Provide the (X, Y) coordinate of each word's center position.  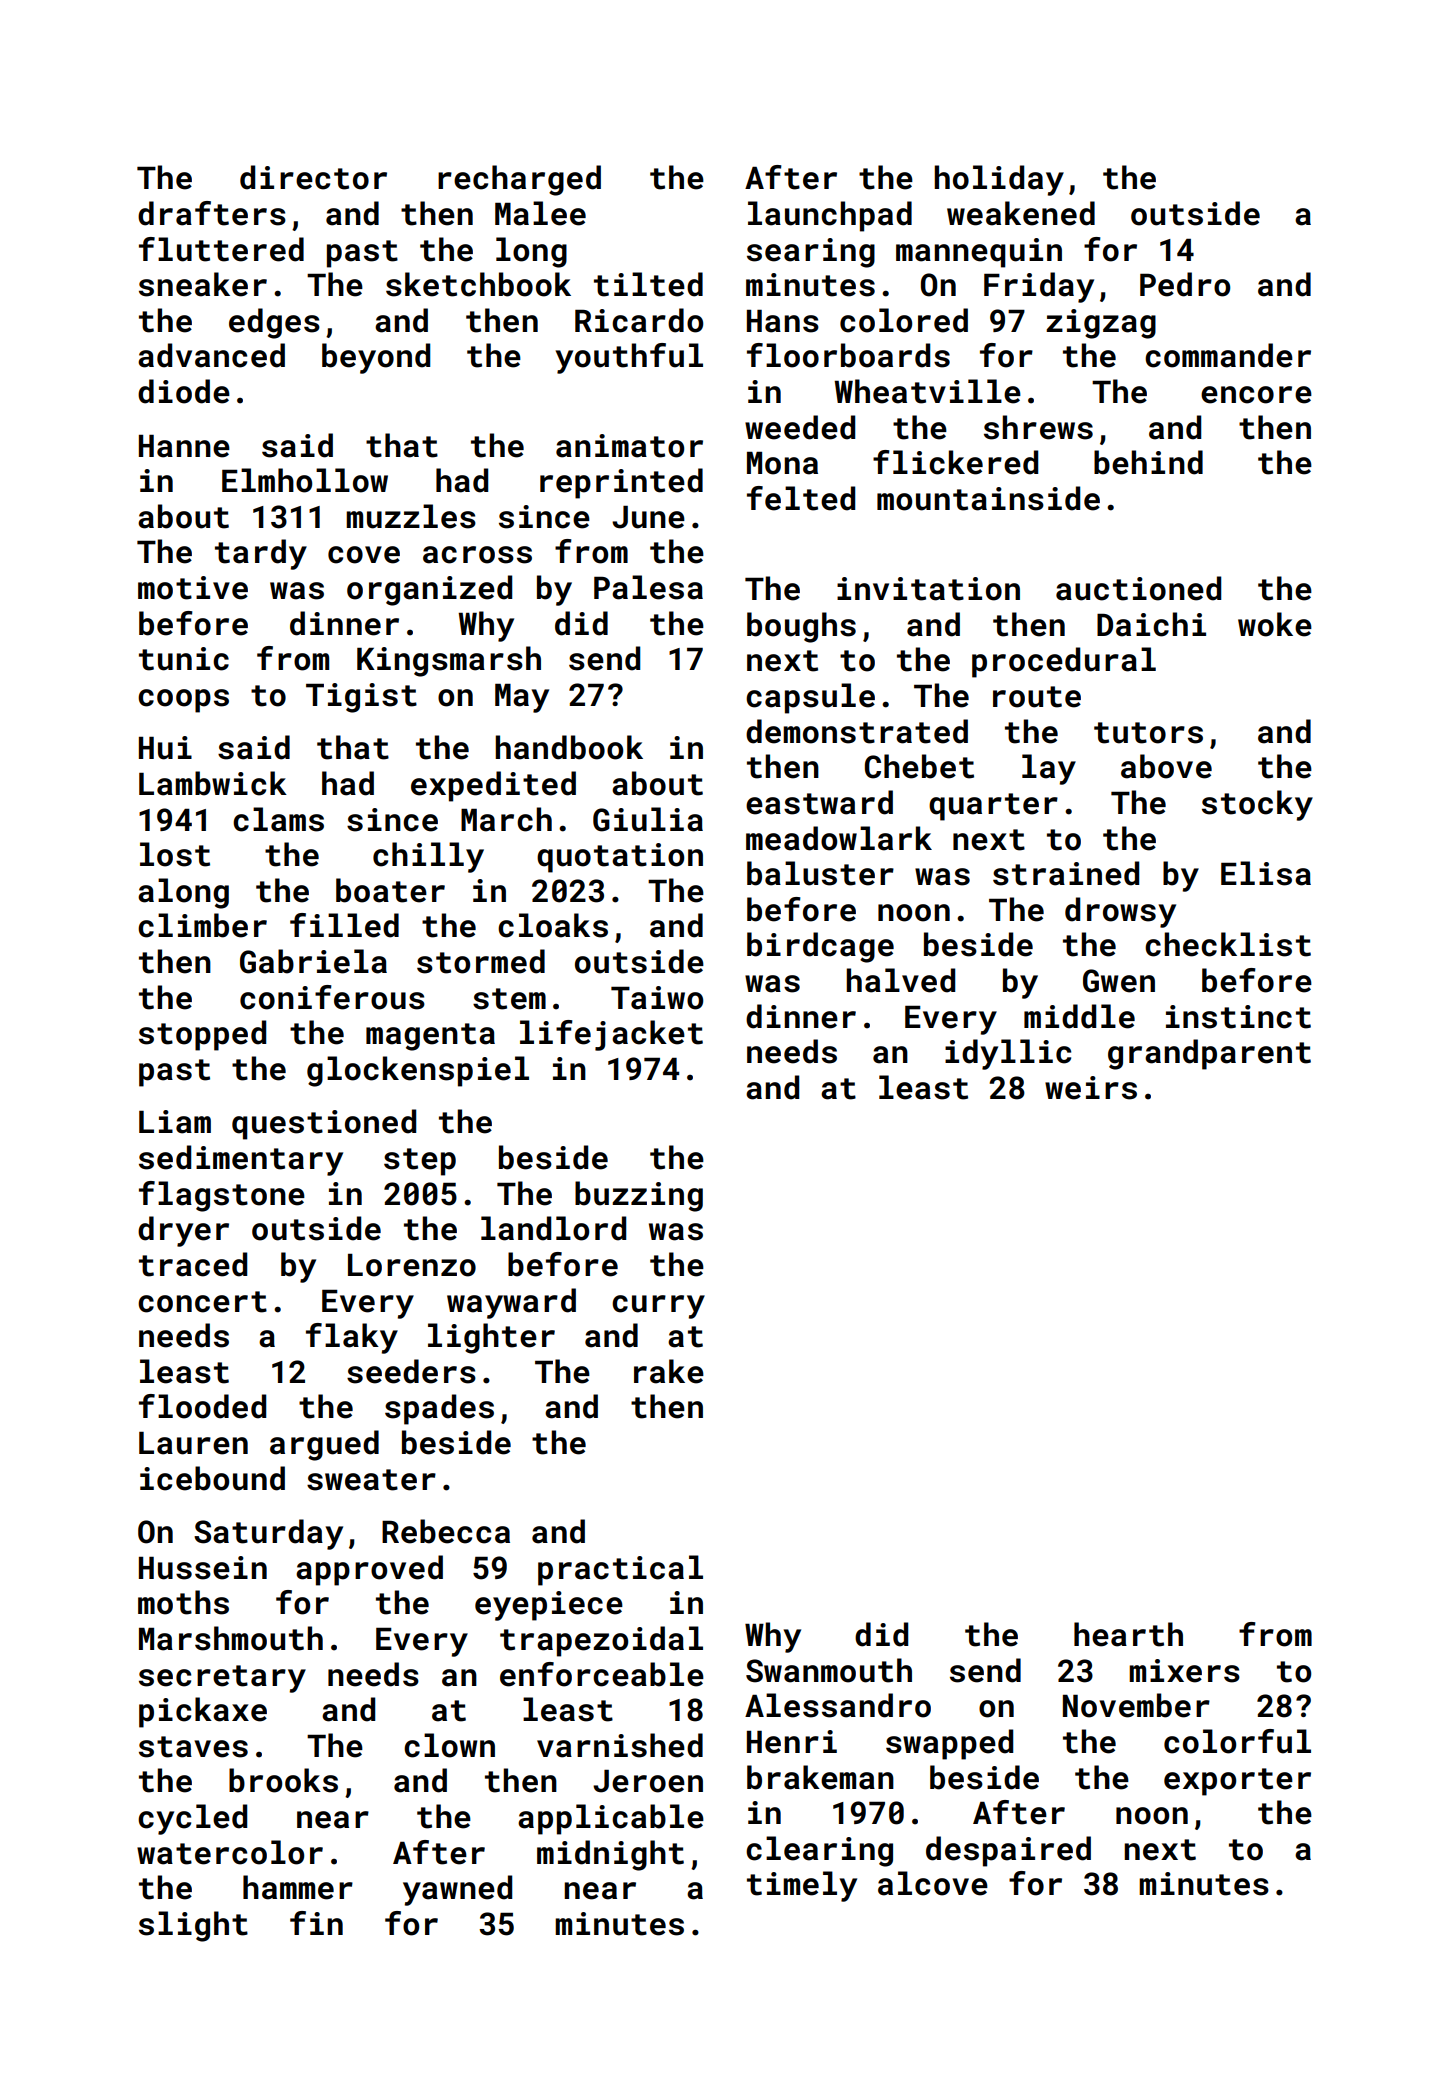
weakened (1021, 213)
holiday (999, 180)
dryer (183, 1231)
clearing (819, 1851)
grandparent (1209, 1054)
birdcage (820, 947)
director (313, 177)
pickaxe (203, 1712)
